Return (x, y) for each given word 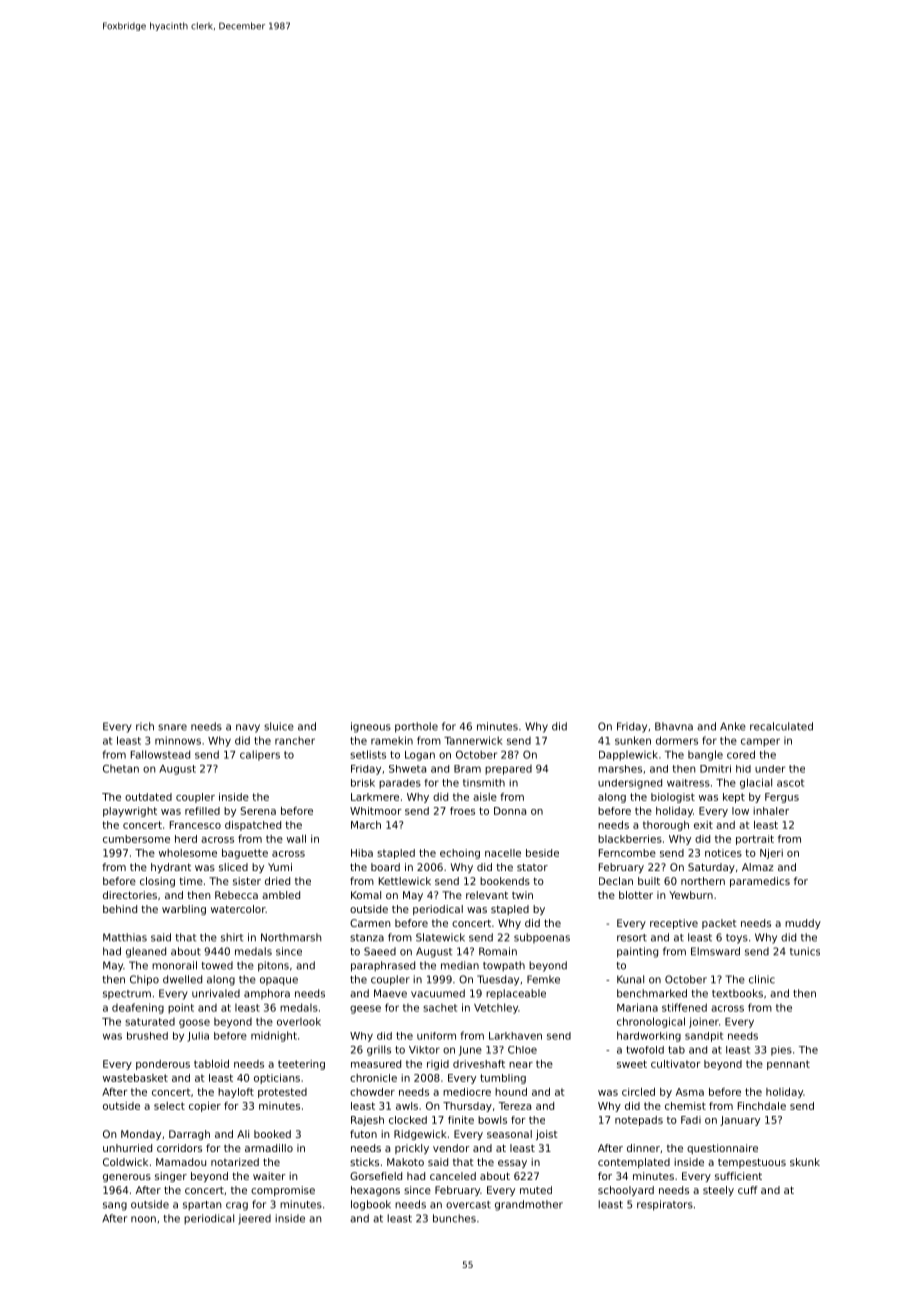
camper (760, 742)
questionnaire (722, 1149)
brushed (147, 1036)
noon (143, 1219)
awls (407, 1106)
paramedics (760, 882)
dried (277, 881)
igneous (371, 727)
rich (145, 726)
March (366, 825)
